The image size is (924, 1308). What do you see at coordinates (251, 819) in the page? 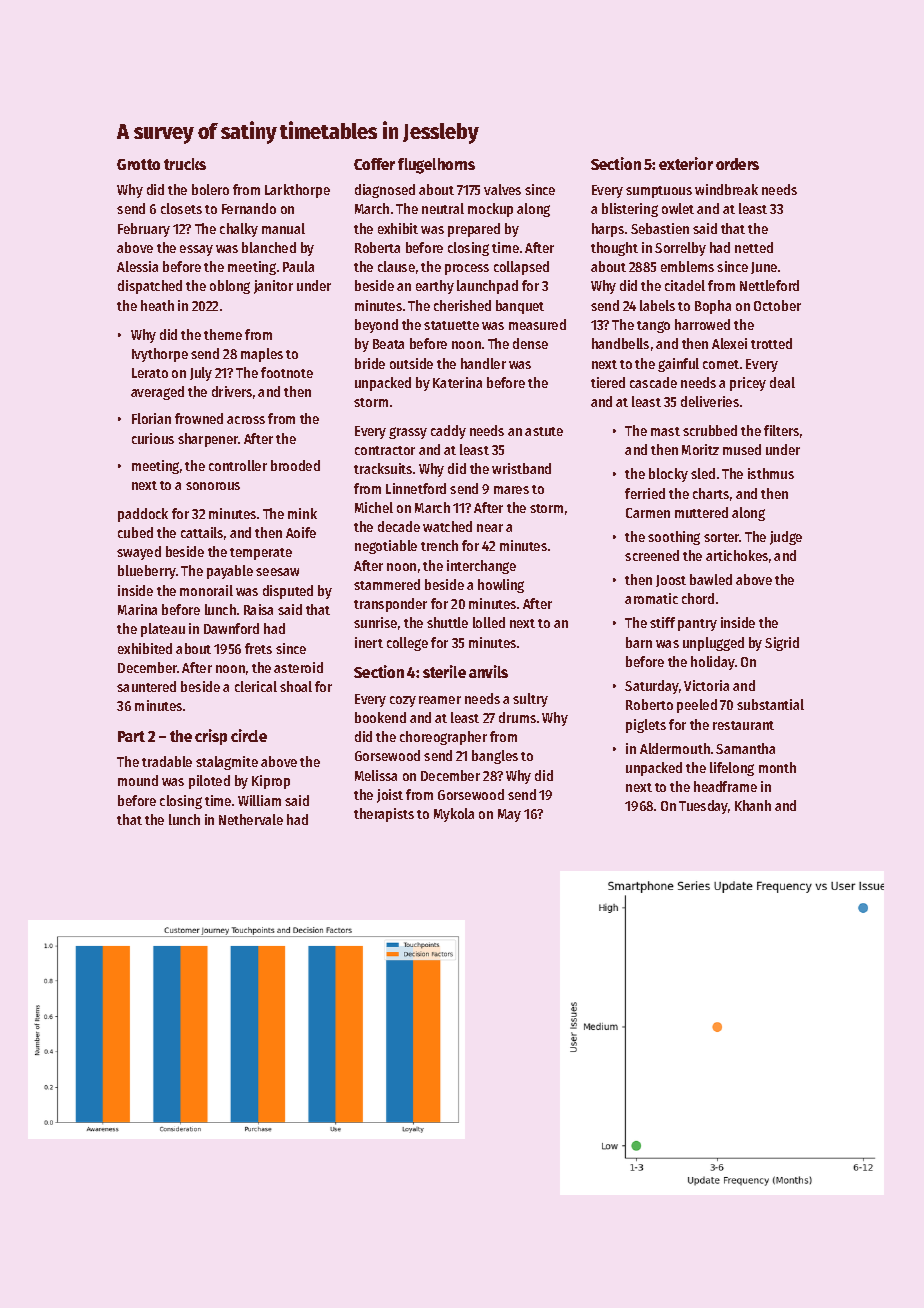
I see `Nethervale` at bounding box center [251, 819].
